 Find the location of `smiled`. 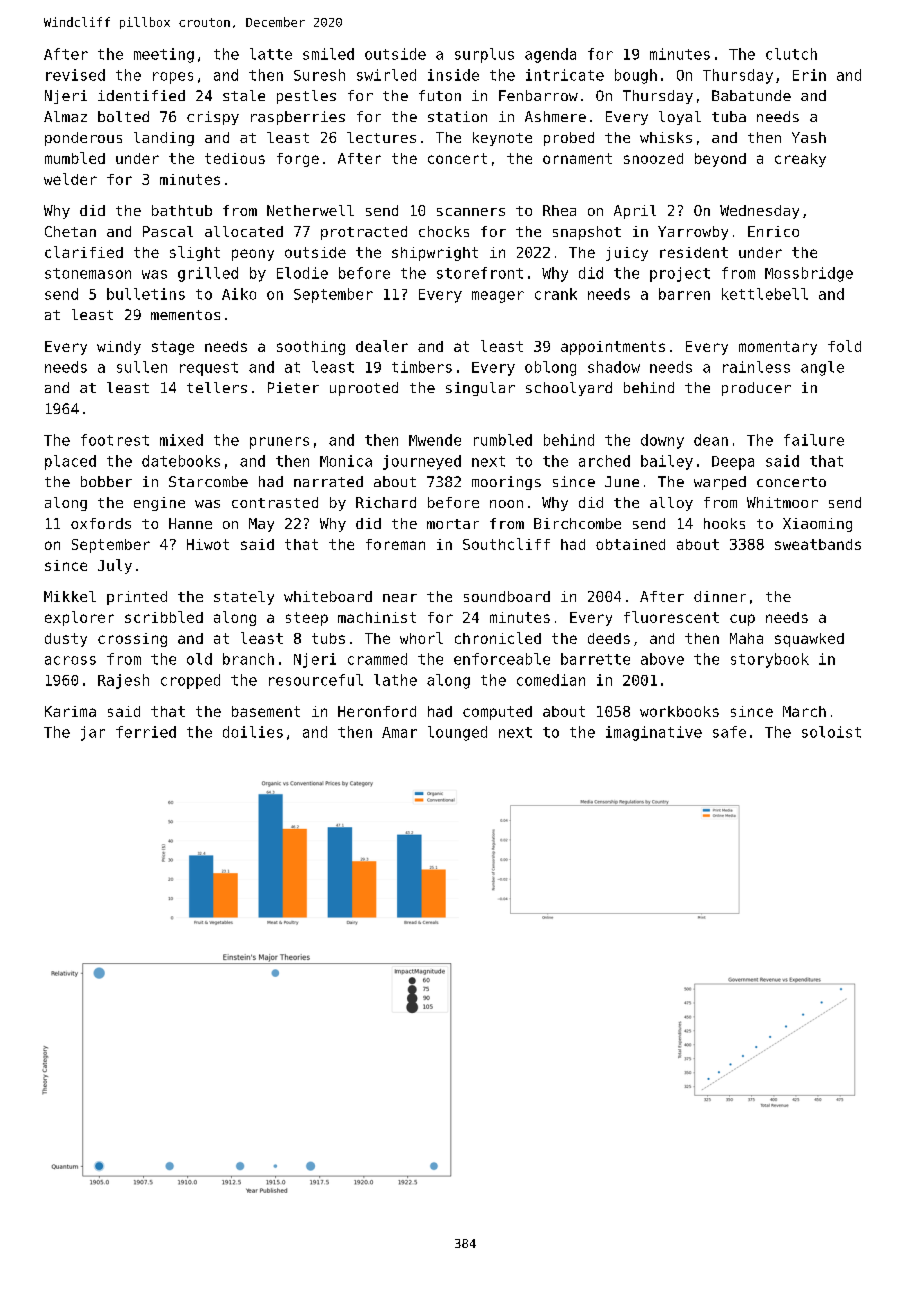

smiled is located at coordinates (328, 54).
